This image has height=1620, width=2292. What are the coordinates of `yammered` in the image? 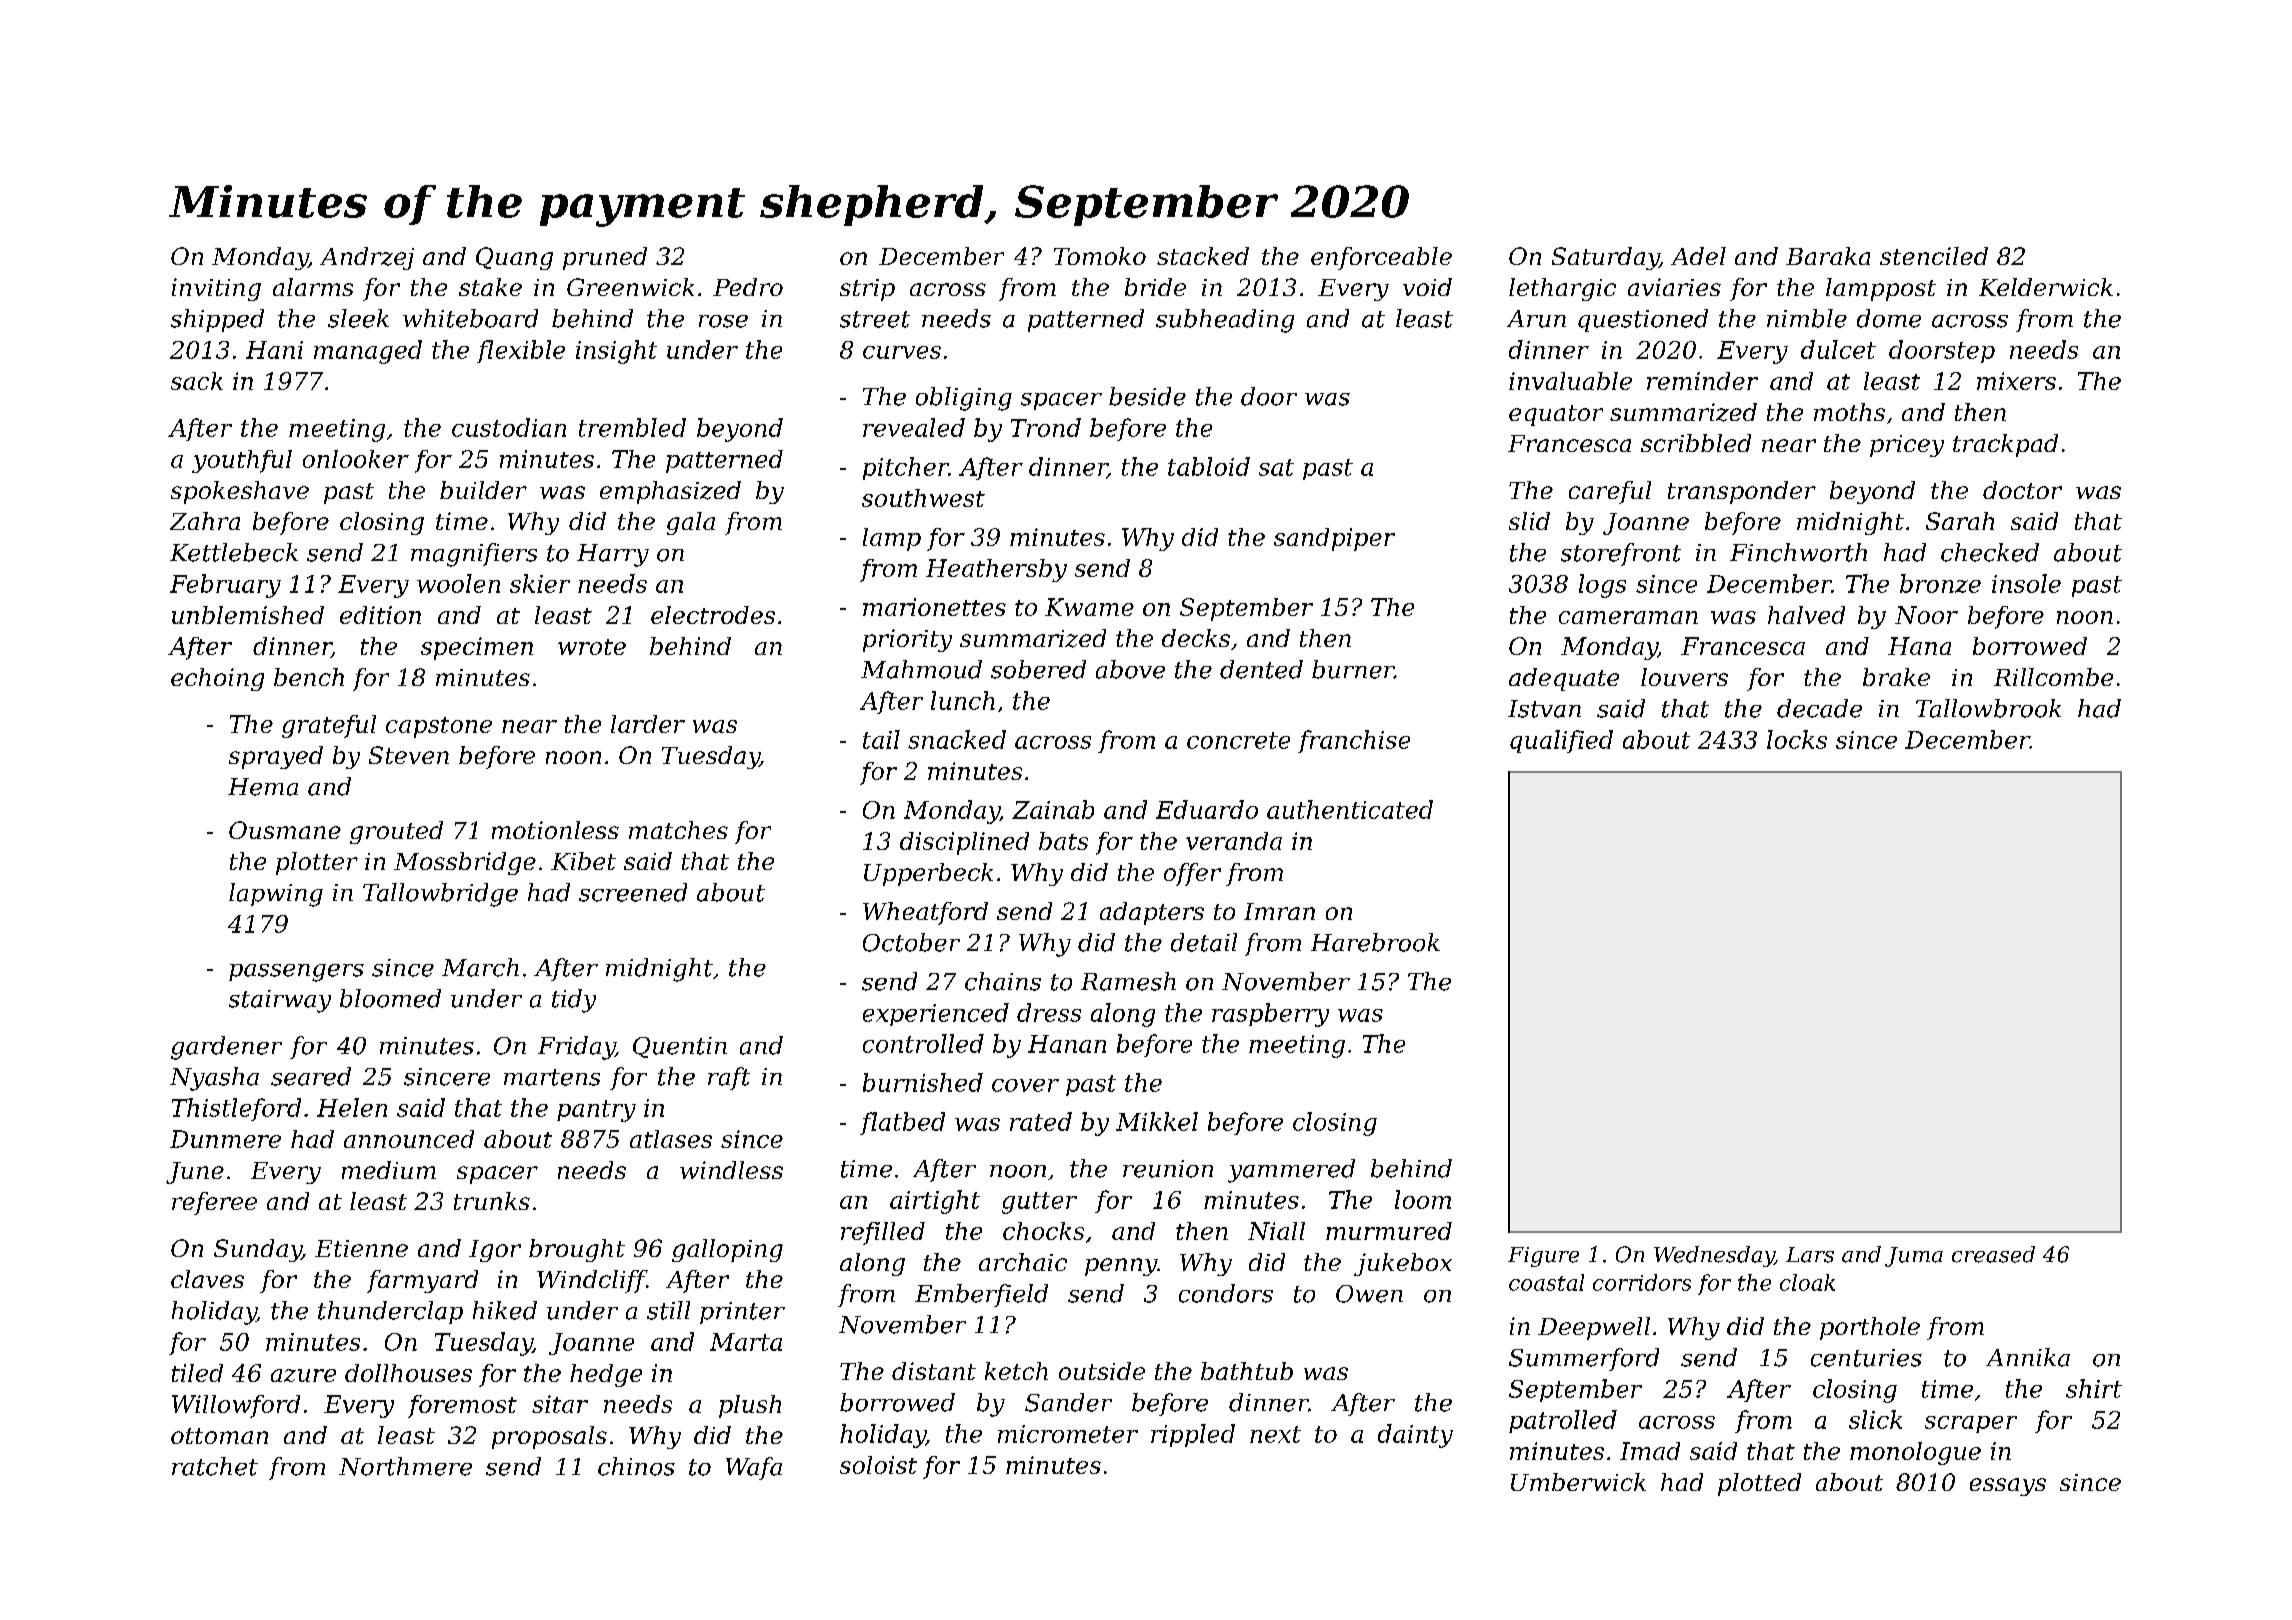 It's located at (1291, 1171).
